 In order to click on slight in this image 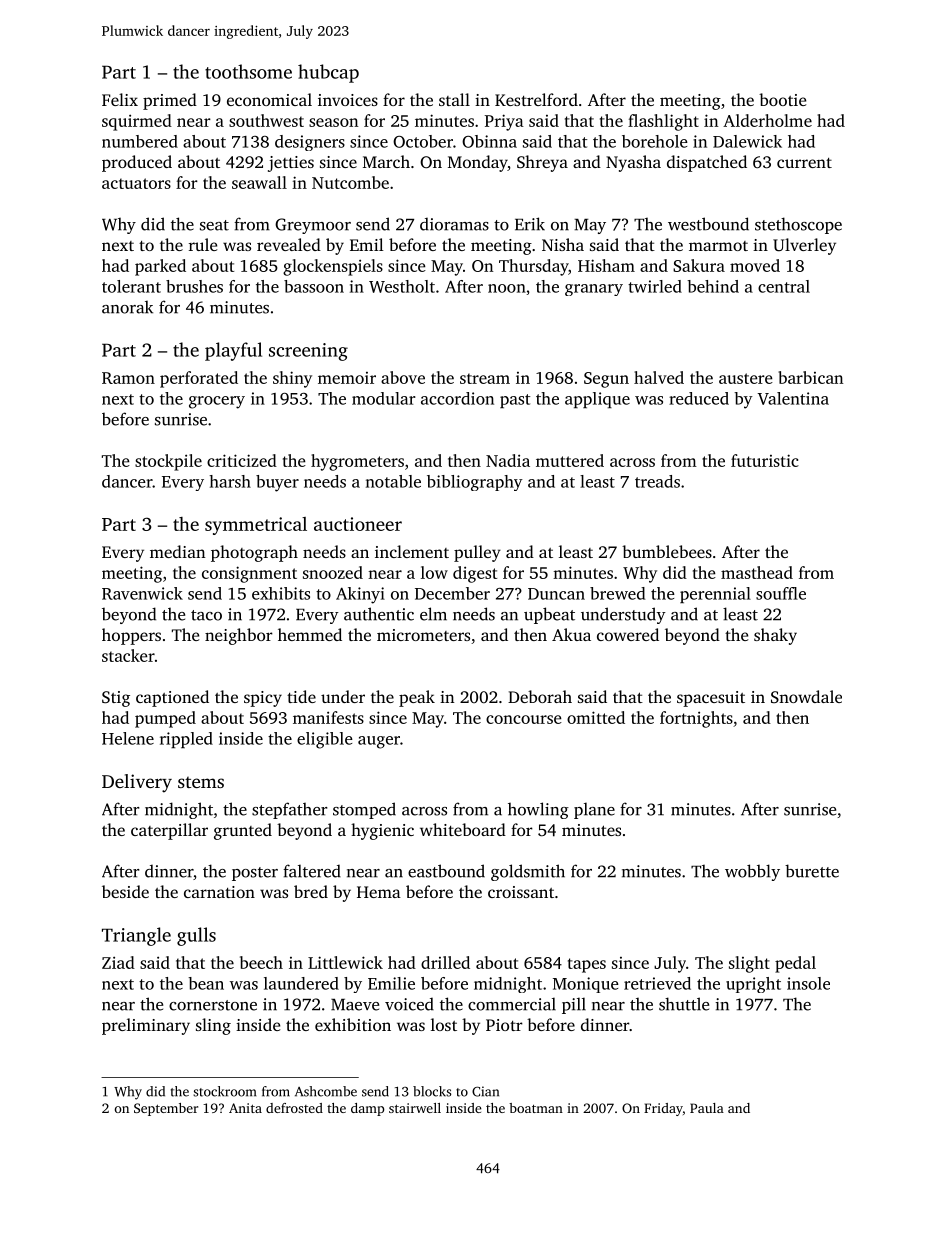, I will do `click(749, 964)`.
